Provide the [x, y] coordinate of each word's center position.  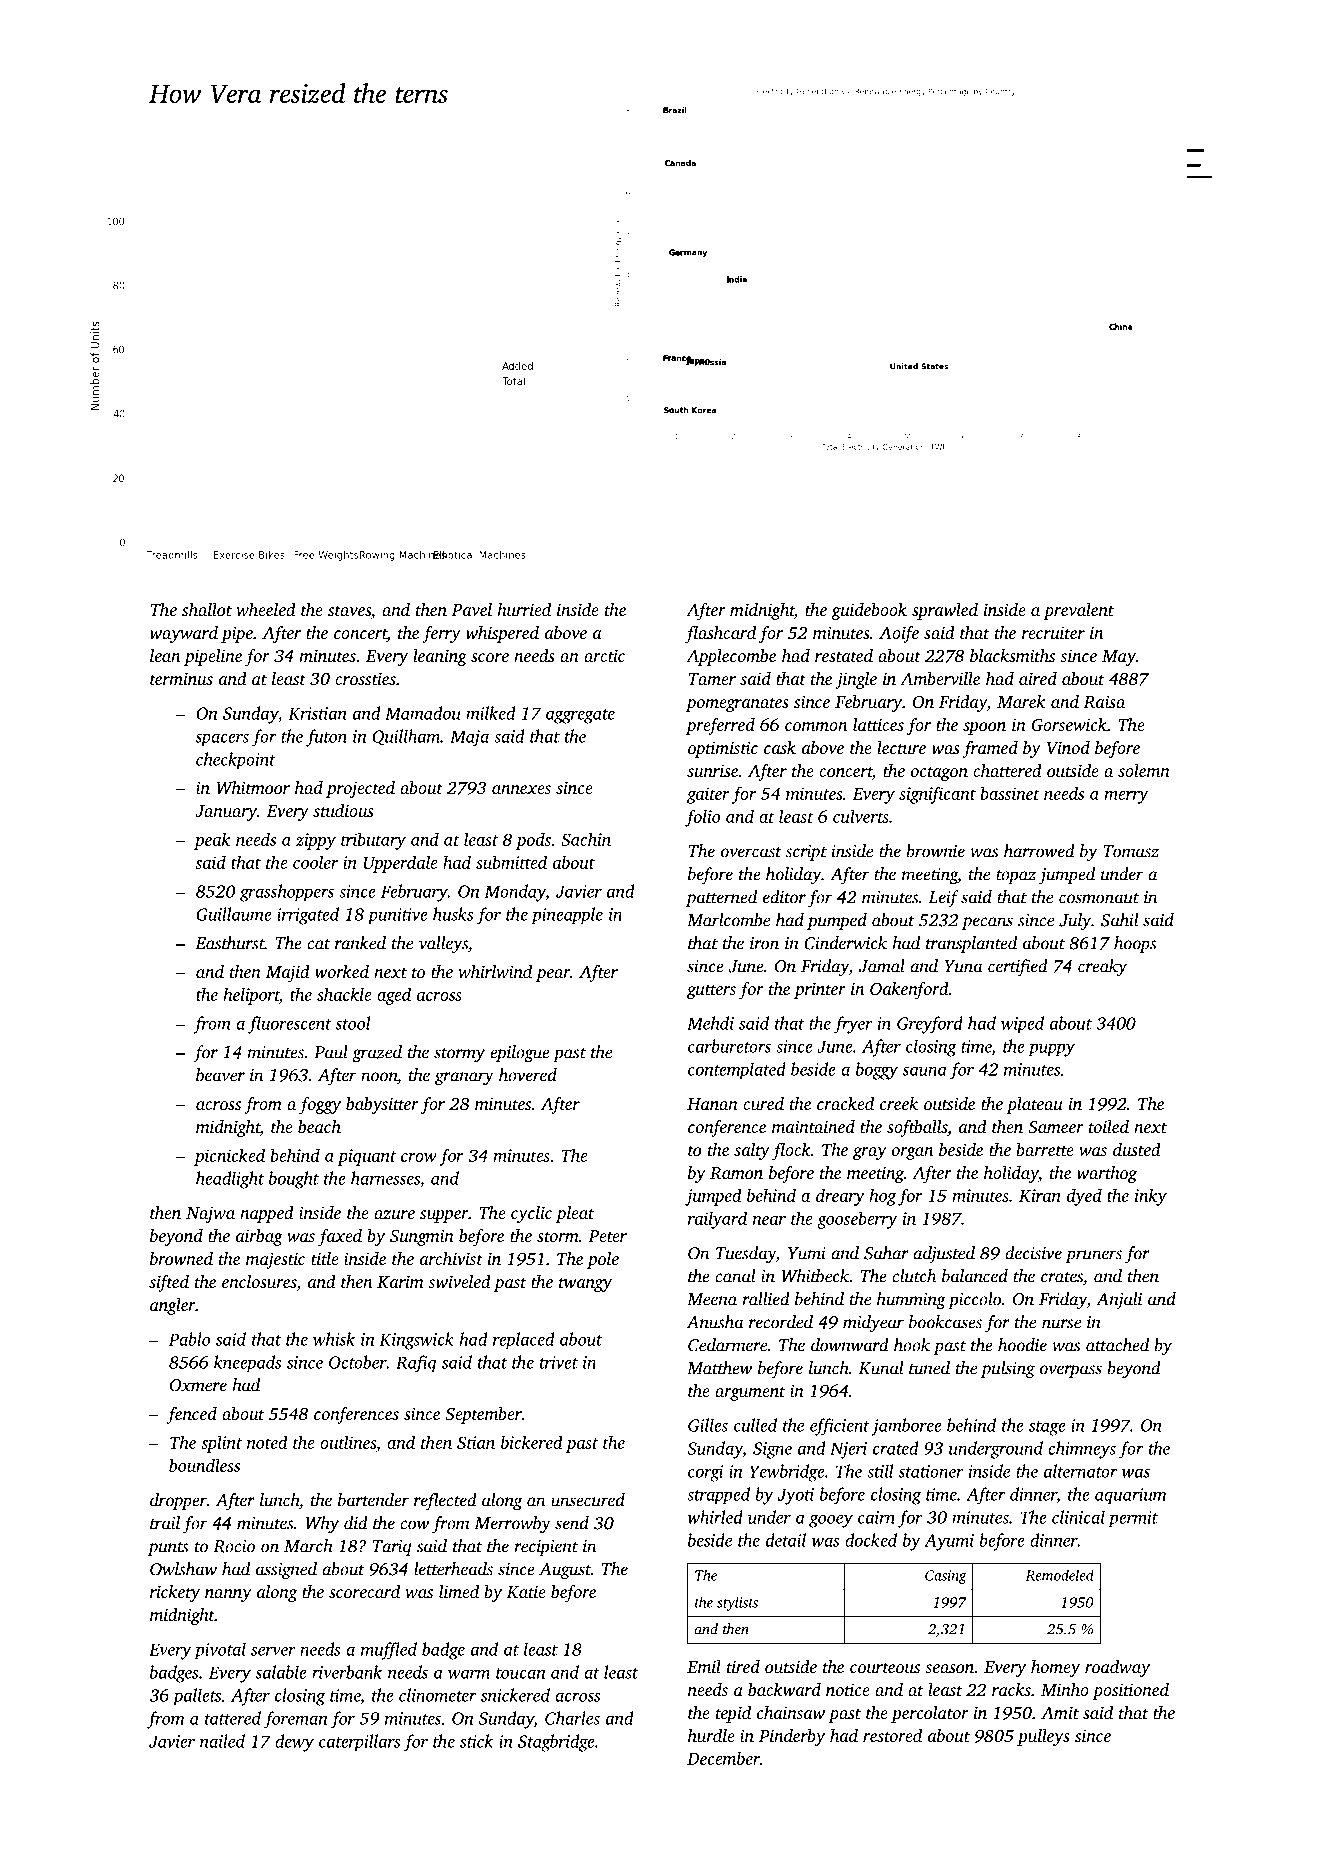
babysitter [382, 1105]
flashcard [720, 634]
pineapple [567, 916]
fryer [853, 1025]
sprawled [945, 611]
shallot [207, 609]
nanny [228, 1595]
